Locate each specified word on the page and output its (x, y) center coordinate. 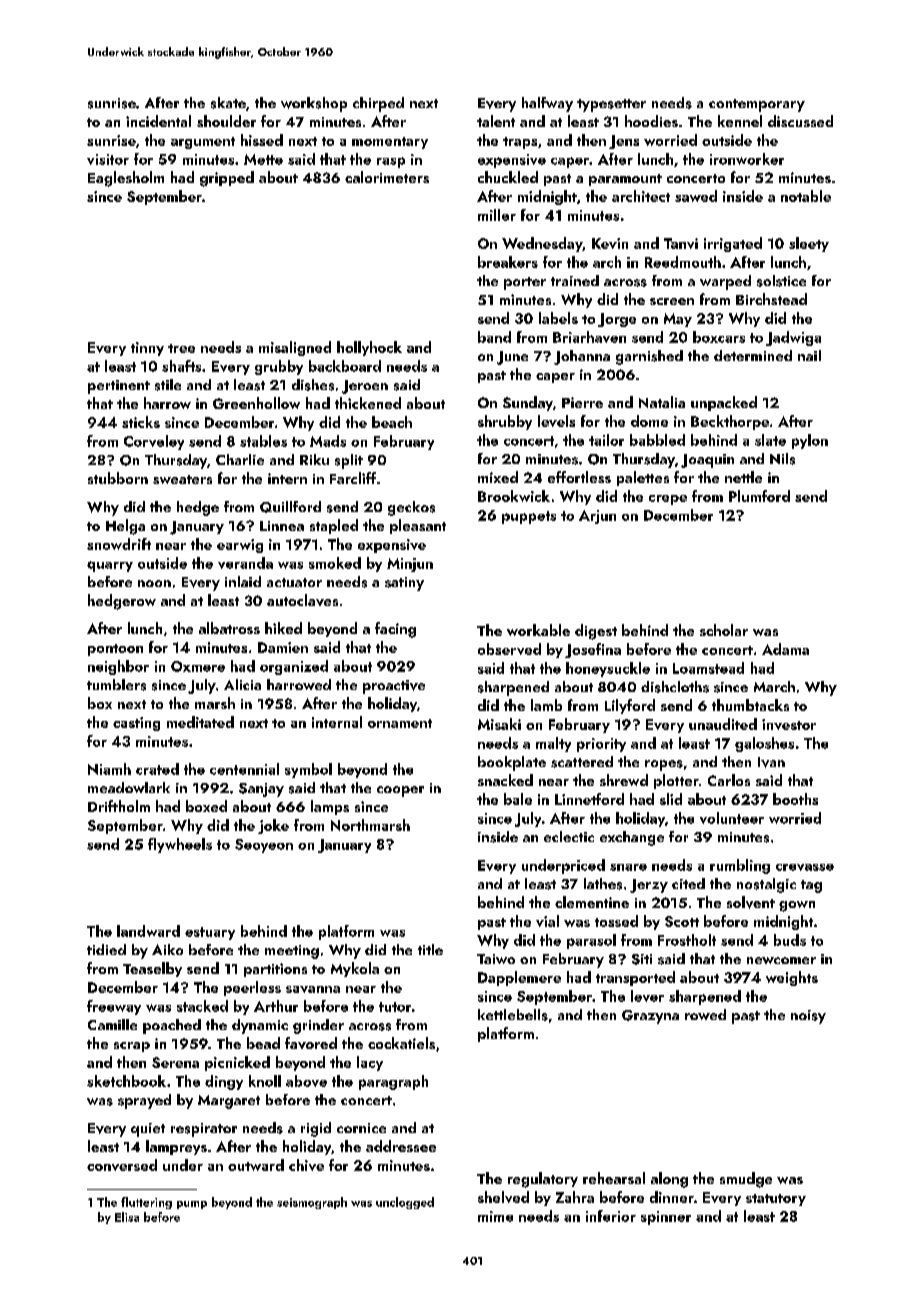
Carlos (729, 780)
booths (795, 799)
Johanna (582, 357)
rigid (316, 1129)
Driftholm (119, 806)
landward (148, 931)
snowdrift (119, 544)
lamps (330, 807)
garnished (649, 357)
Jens (624, 142)
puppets (529, 517)
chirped (378, 104)
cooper (400, 791)
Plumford (759, 496)
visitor (108, 159)
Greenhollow (256, 403)
